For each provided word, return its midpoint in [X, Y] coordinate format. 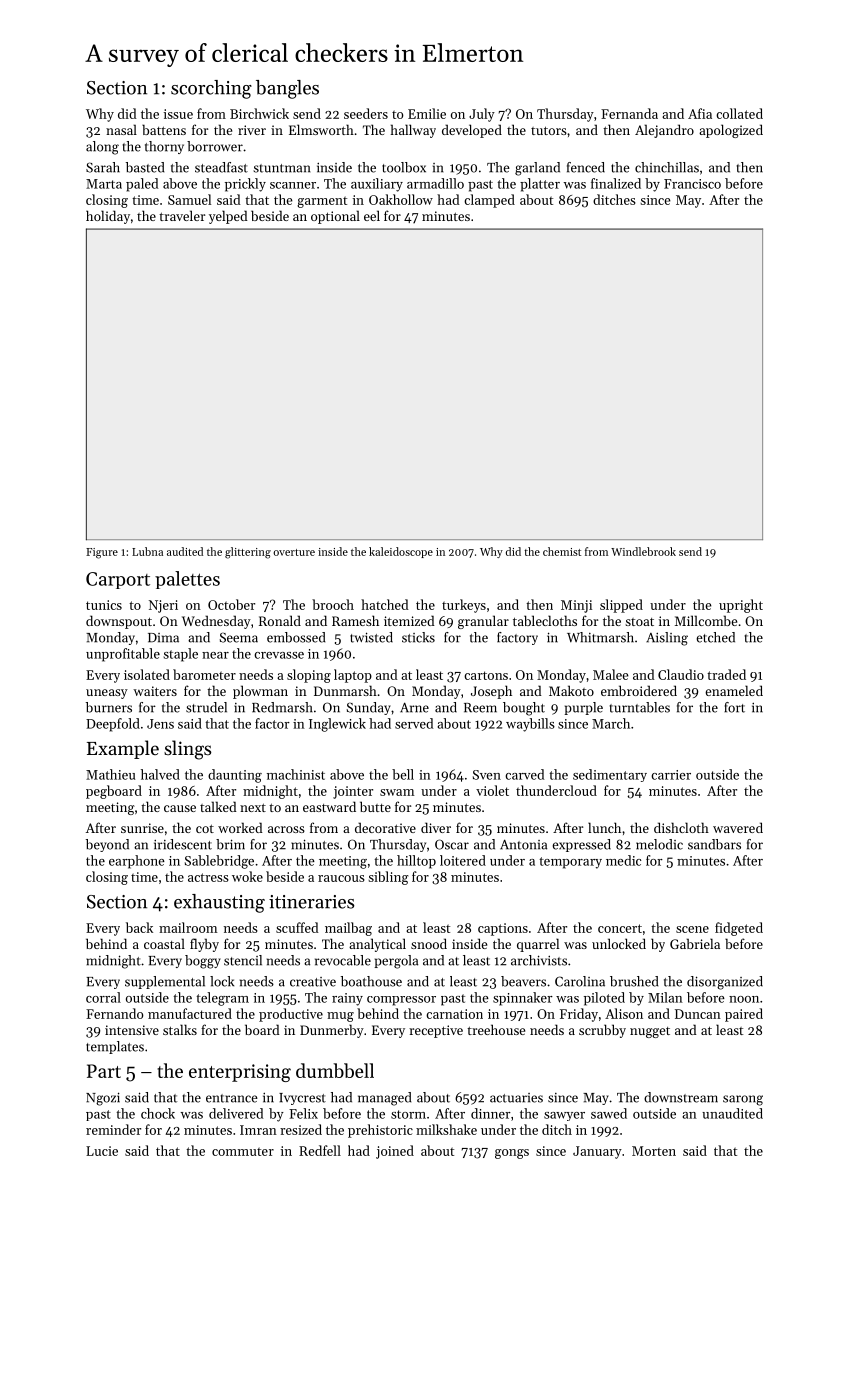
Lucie [102, 1151]
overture [294, 552]
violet [492, 790]
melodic [659, 844]
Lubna [147, 551]
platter [540, 185]
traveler [182, 215]
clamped [489, 201]
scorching [211, 89]
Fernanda [629, 113]
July [482, 115]
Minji [576, 606]
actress [208, 877]
